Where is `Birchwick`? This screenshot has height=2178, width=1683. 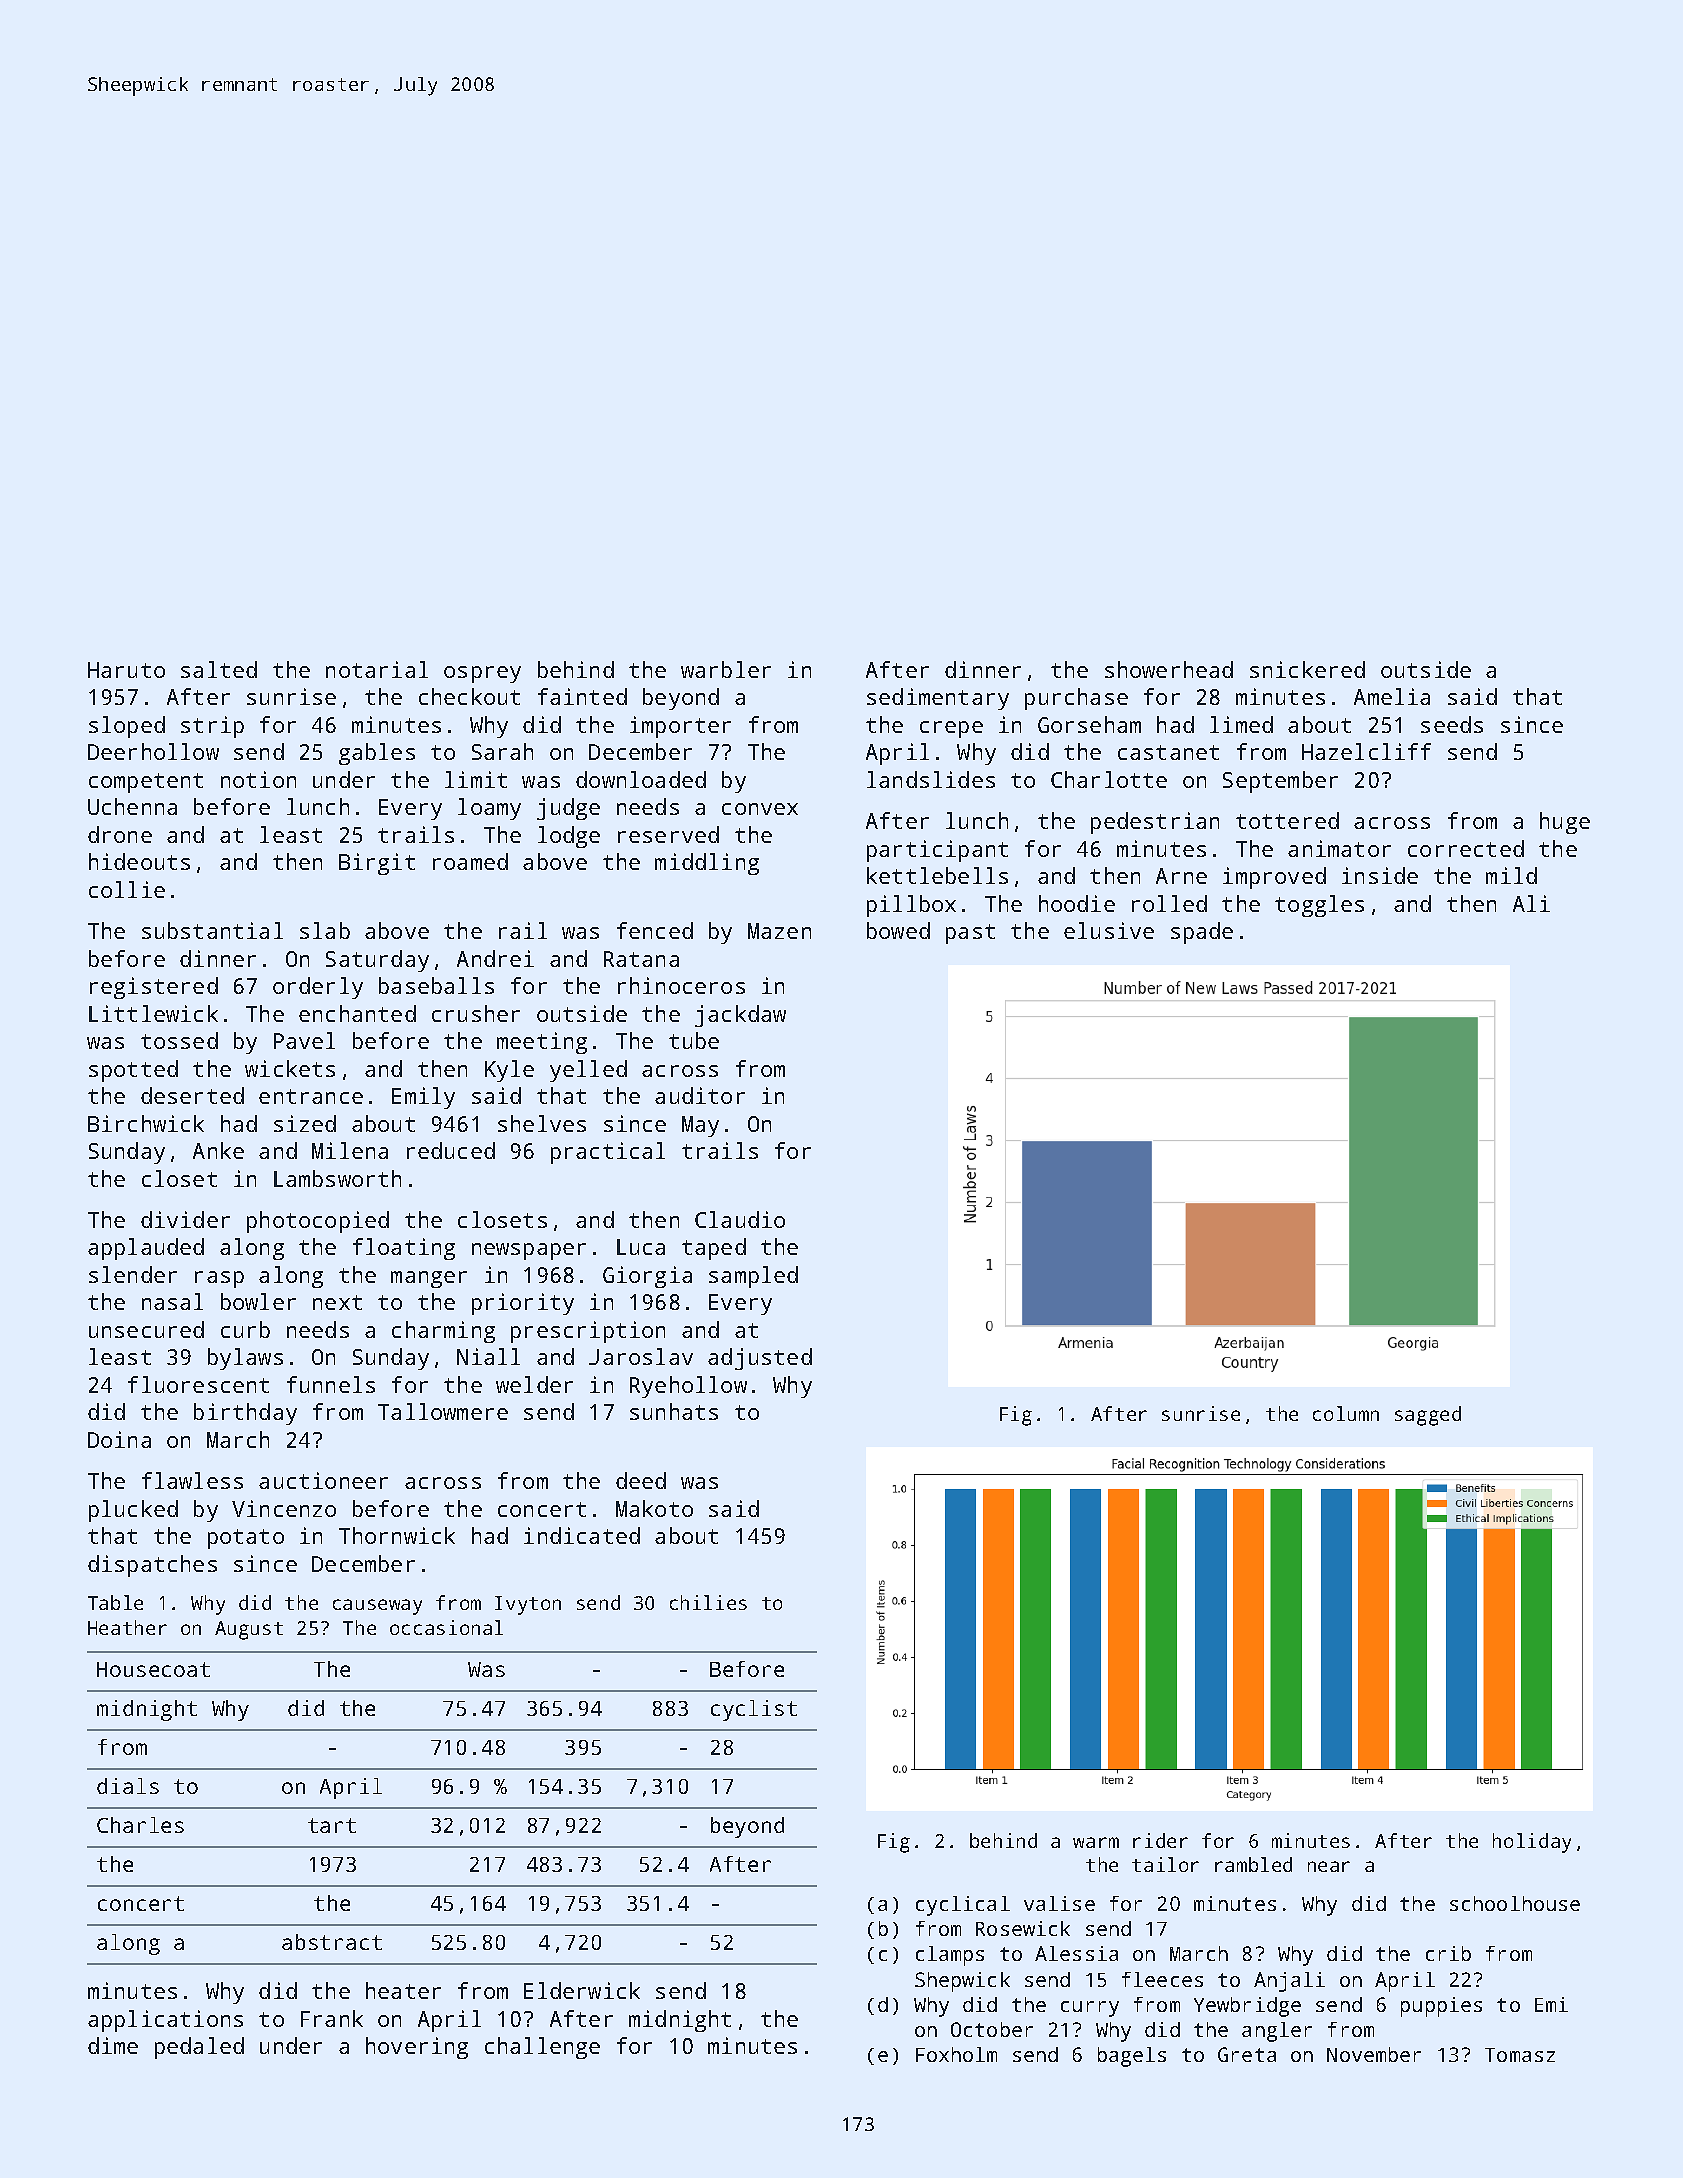 Birchwick is located at coordinates (146, 1123).
